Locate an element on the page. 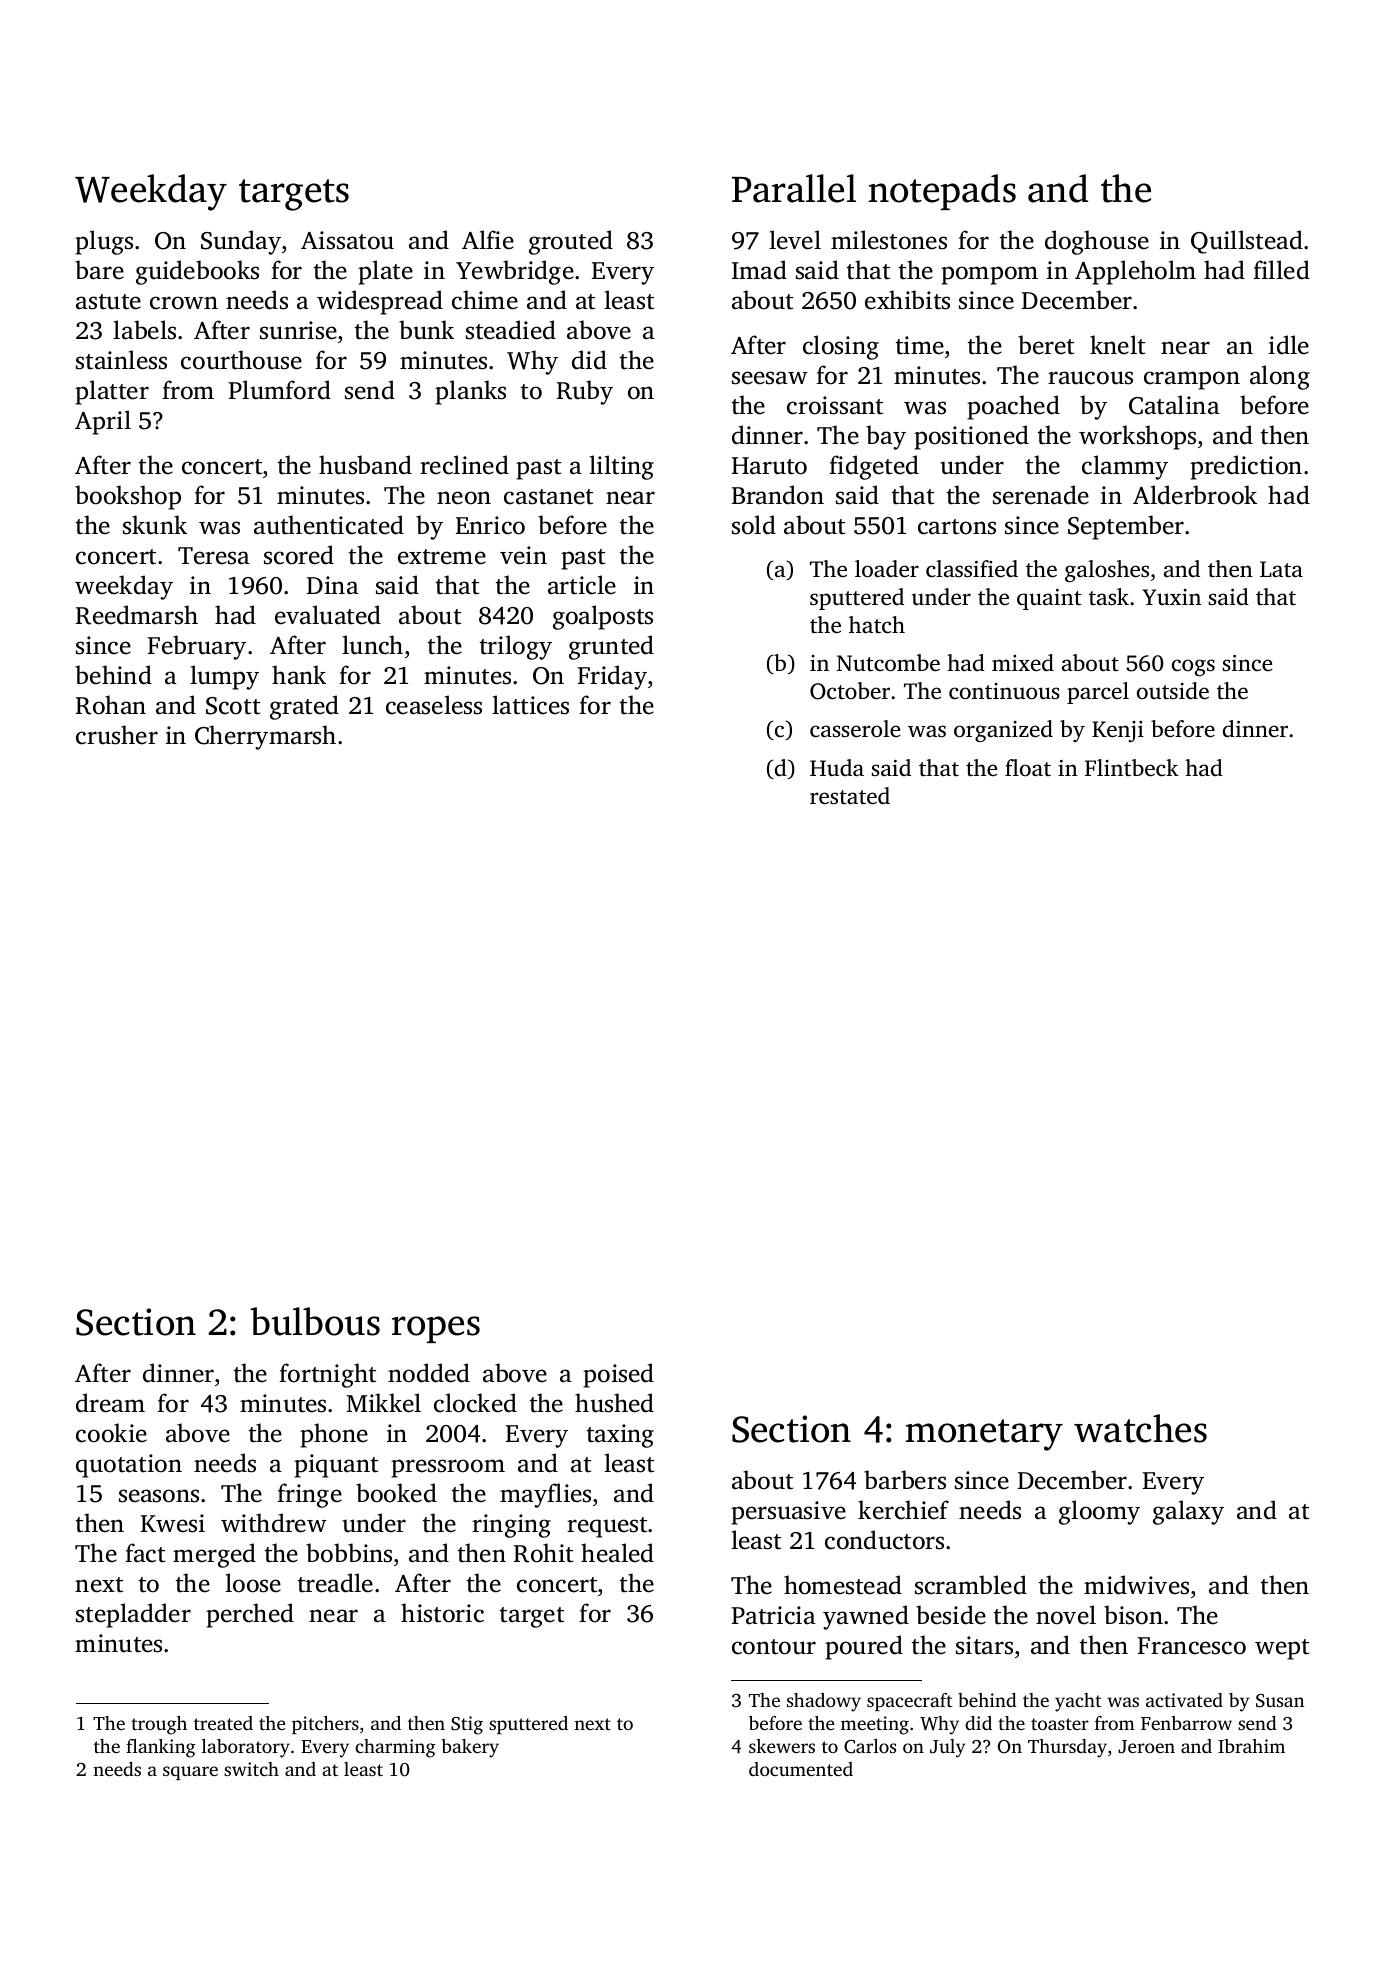  grouted is located at coordinates (571, 242).
